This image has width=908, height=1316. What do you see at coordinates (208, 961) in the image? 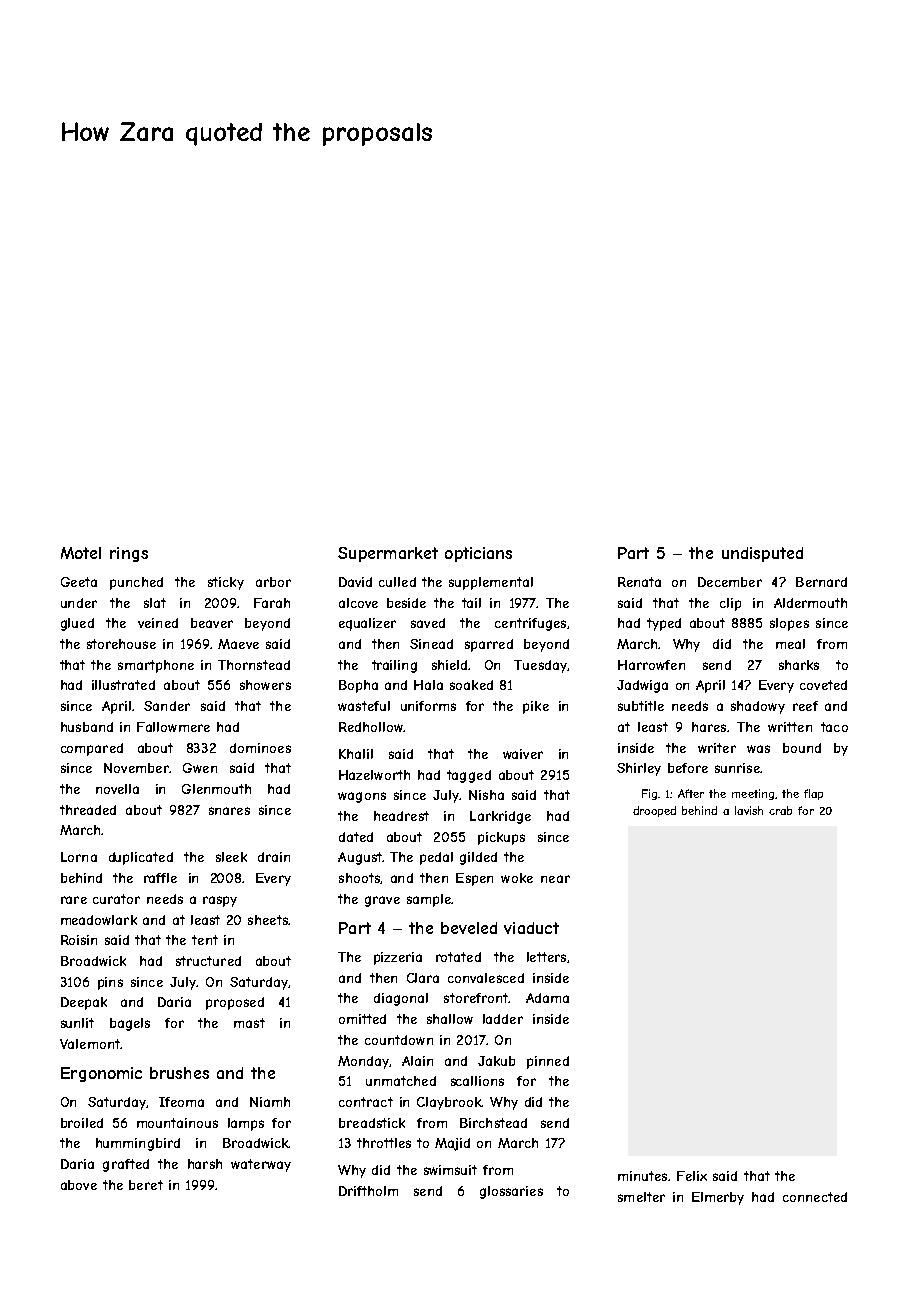
I see `structured` at bounding box center [208, 961].
